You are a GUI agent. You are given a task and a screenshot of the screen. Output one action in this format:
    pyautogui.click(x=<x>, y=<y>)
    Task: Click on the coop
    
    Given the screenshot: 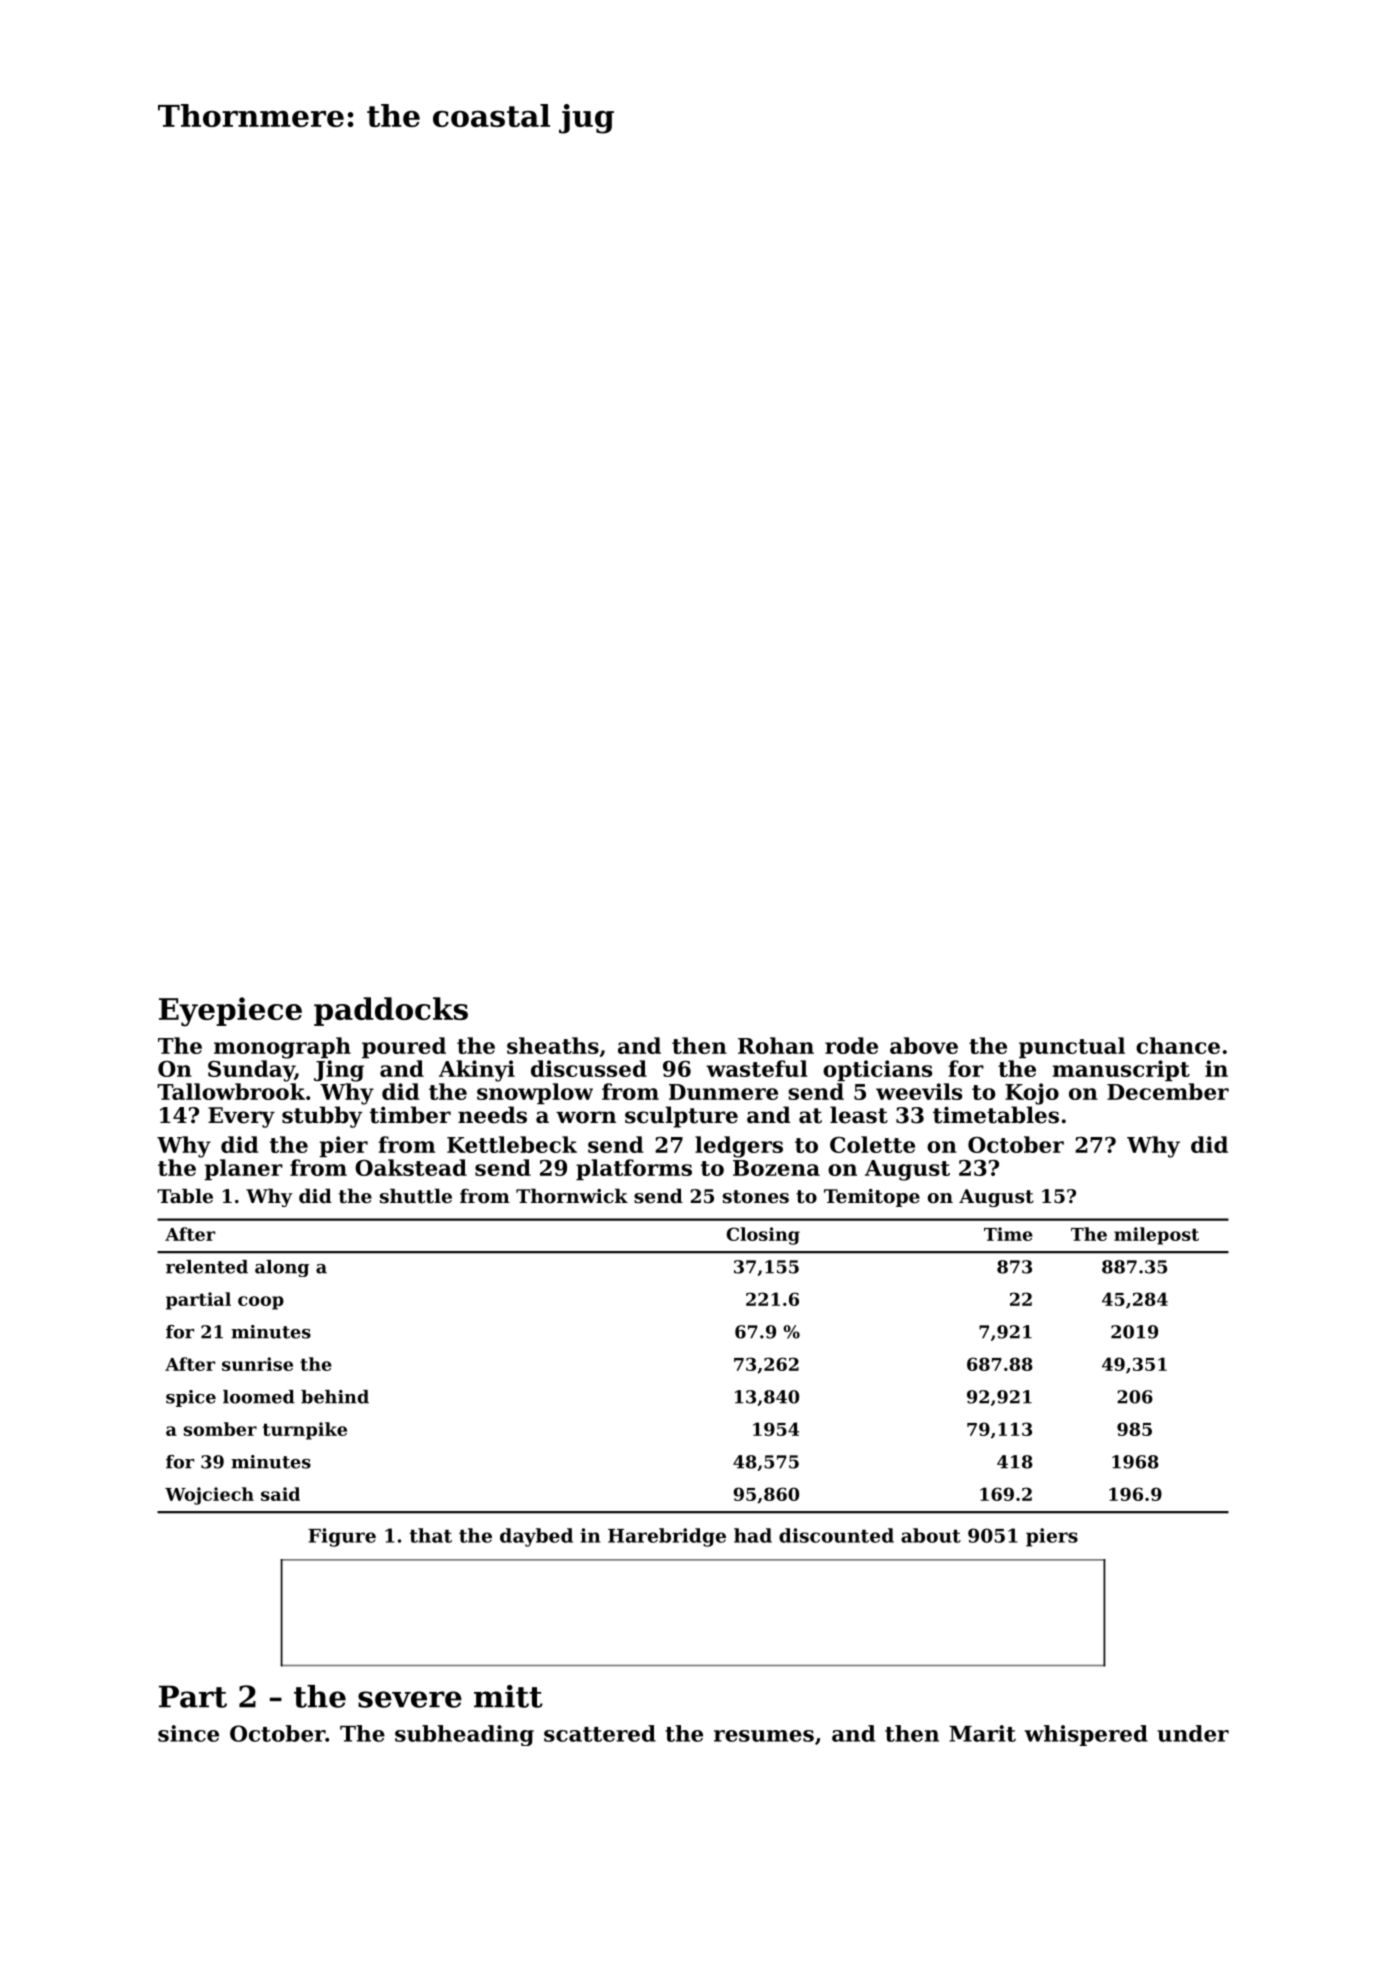 What is the action you would take?
    pyautogui.click(x=261, y=1303)
